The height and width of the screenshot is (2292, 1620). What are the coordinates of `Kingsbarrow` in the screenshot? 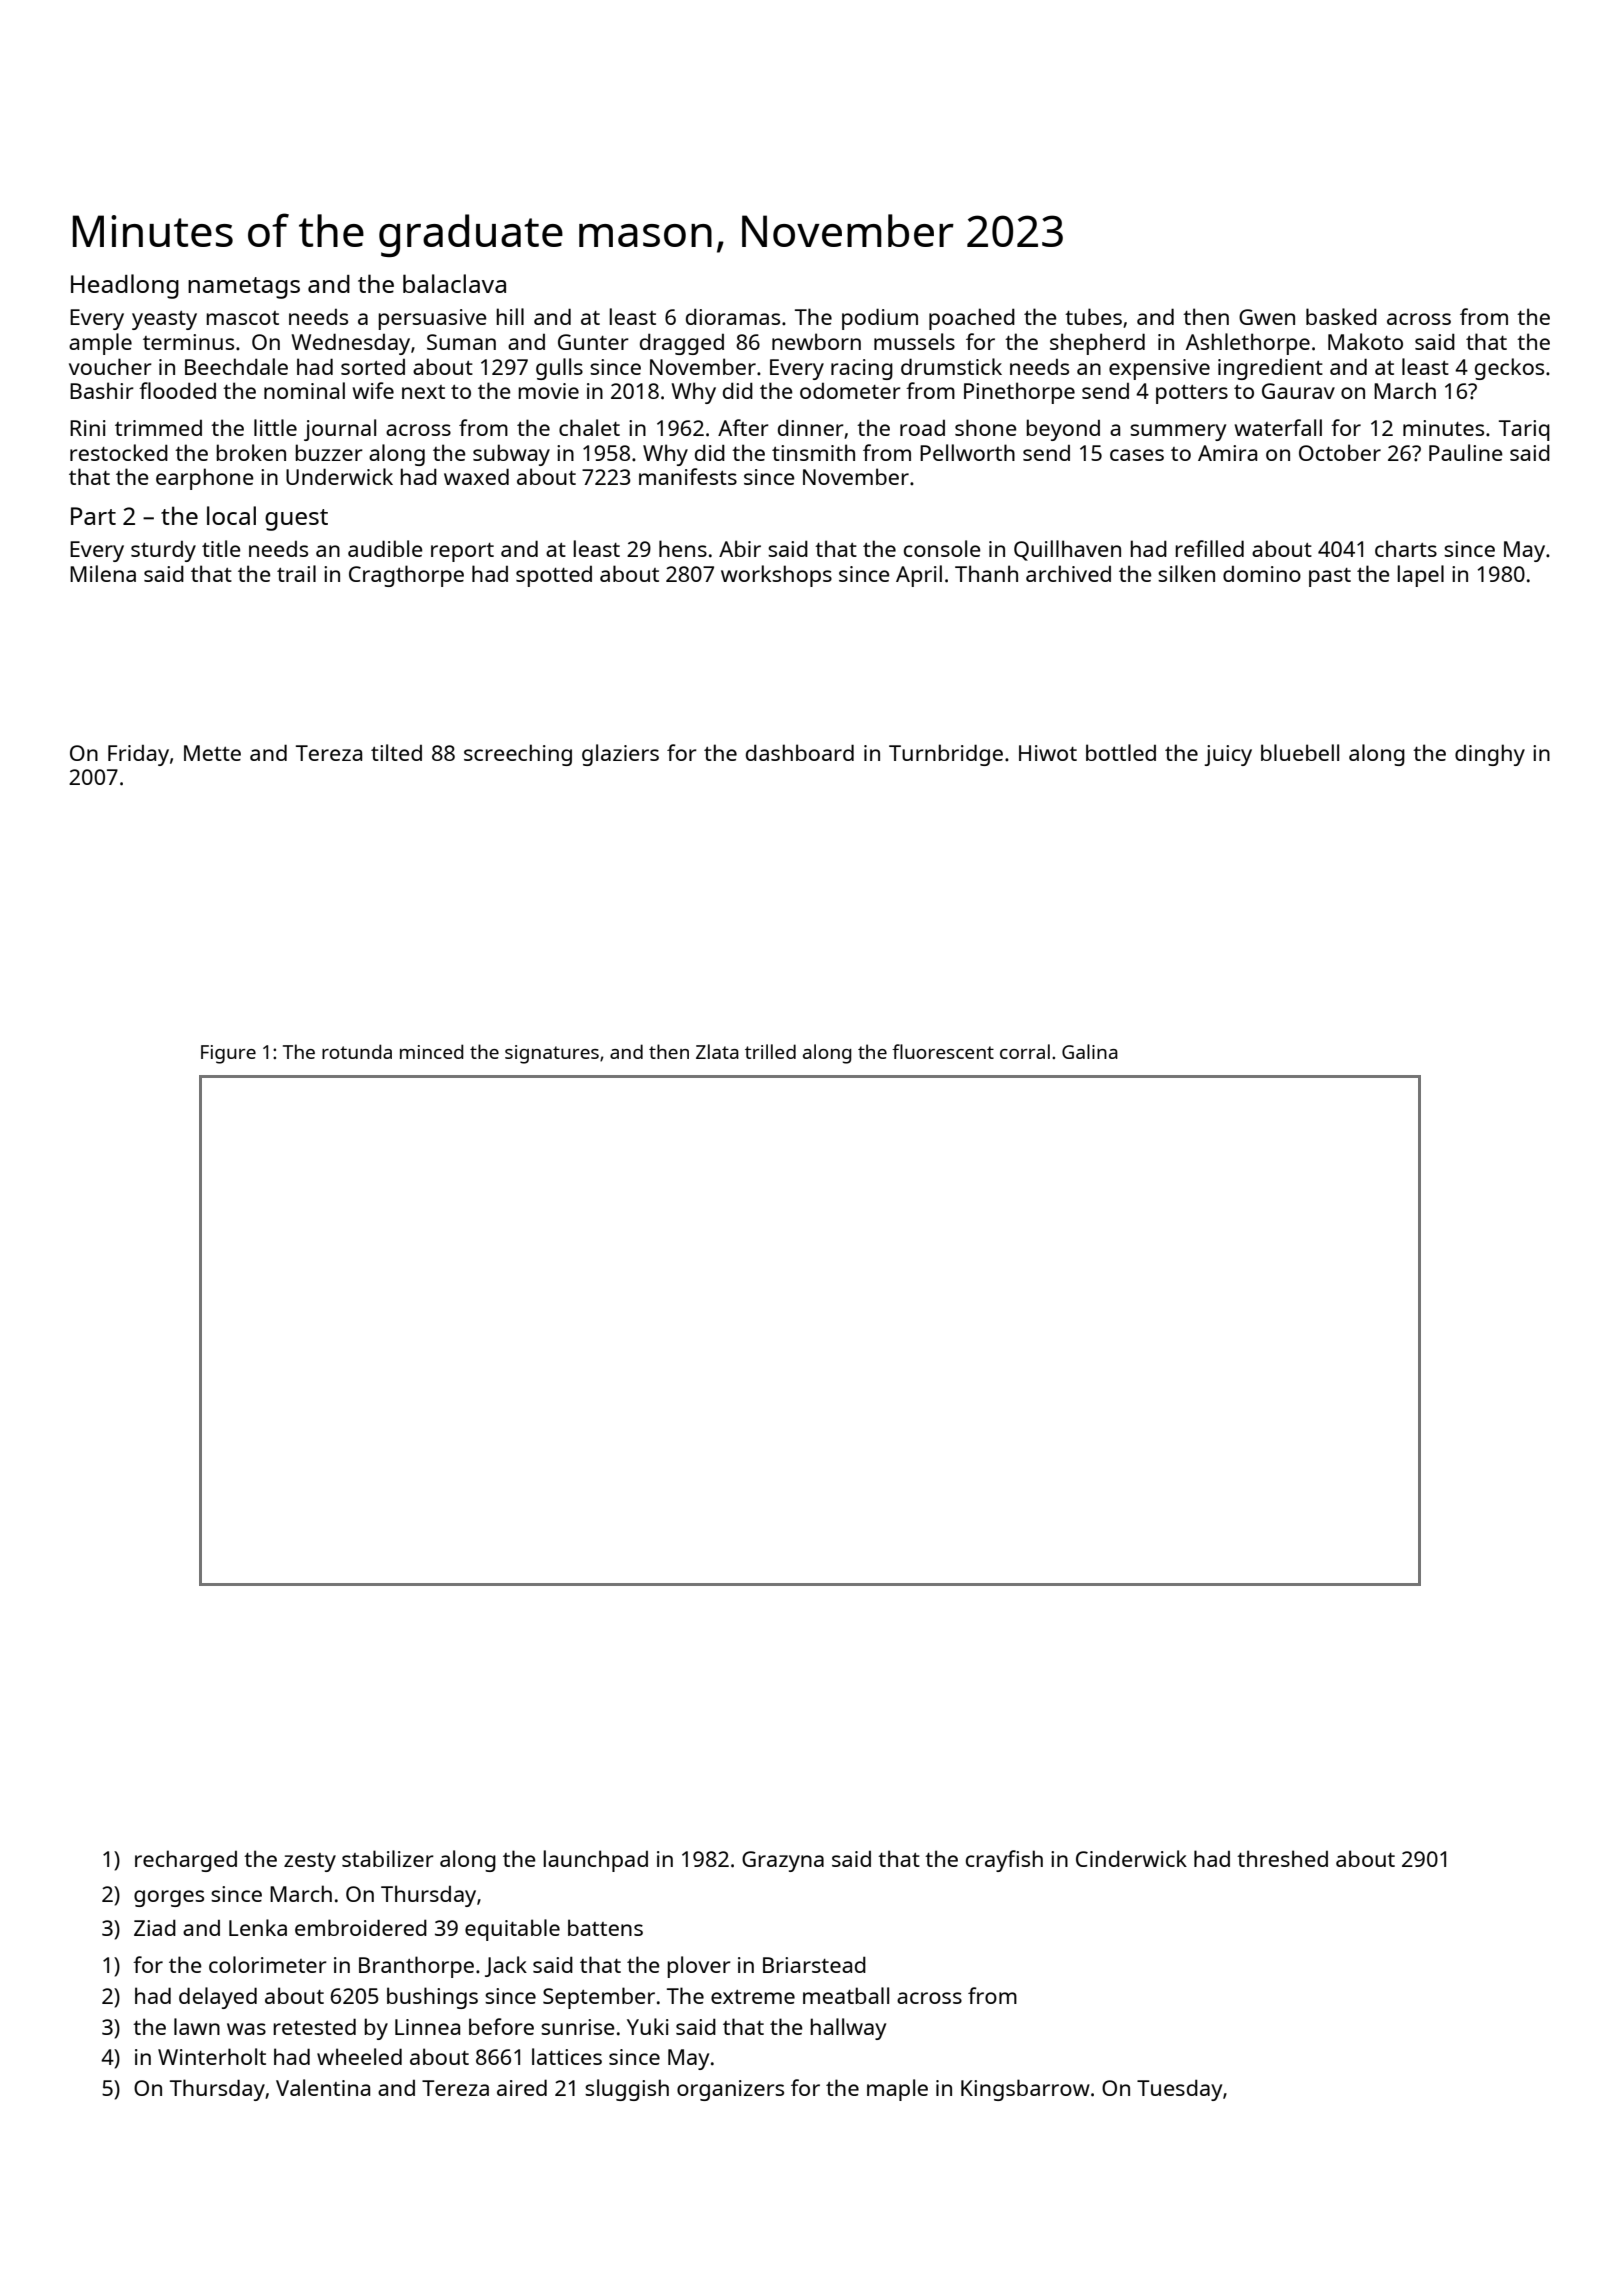 It's located at (1025, 2090).
